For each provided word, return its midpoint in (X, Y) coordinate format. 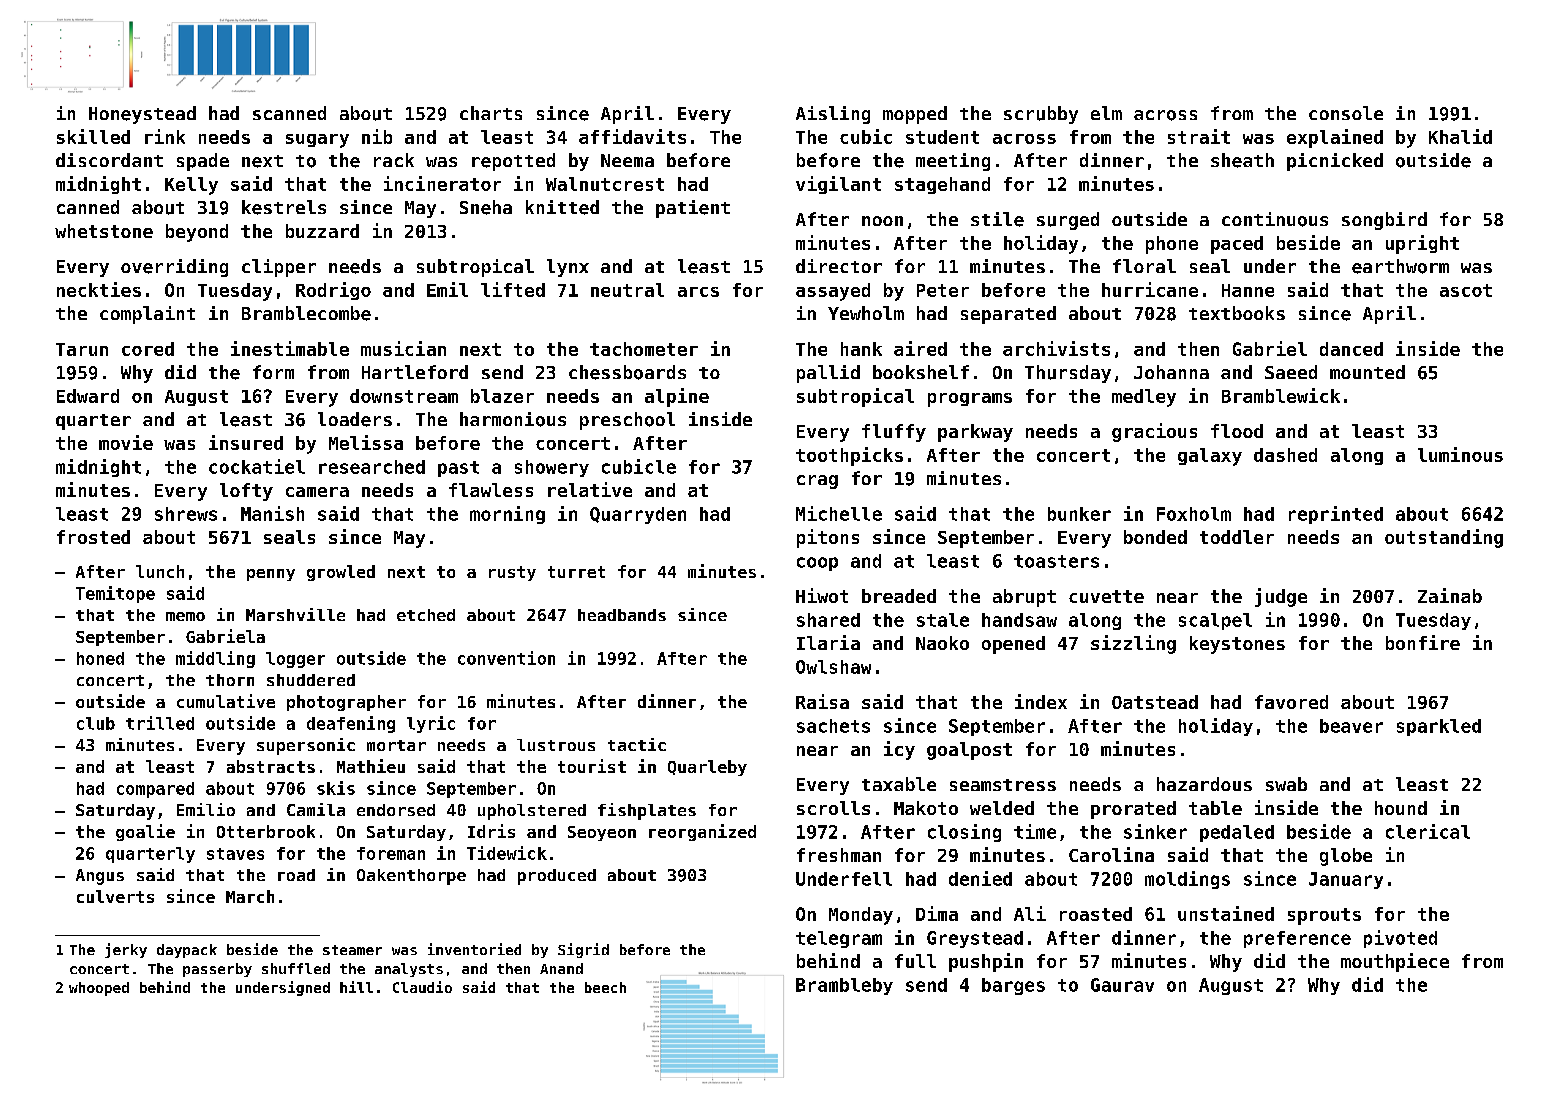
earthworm (1400, 266)
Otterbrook (266, 831)
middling (215, 659)
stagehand (942, 185)
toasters (1056, 561)
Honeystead (142, 115)
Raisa (822, 701)
